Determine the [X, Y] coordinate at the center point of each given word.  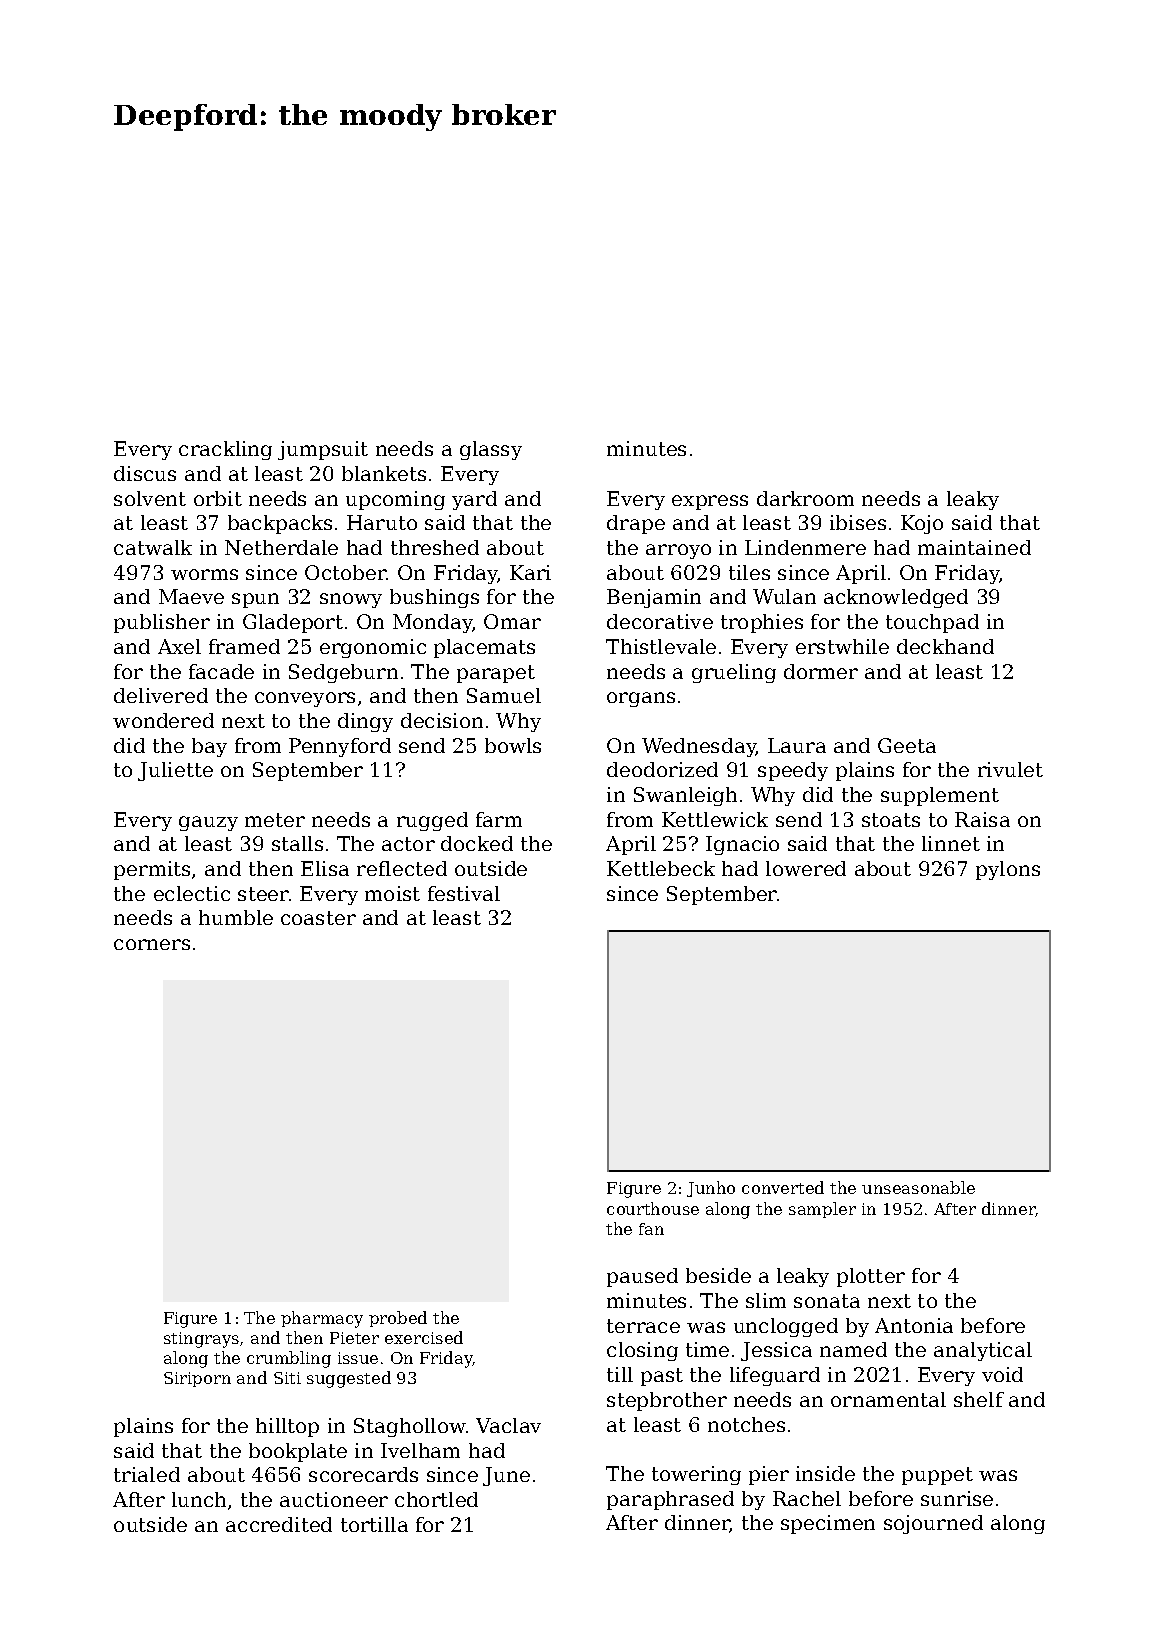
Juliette [175, 771]
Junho [711, 1189]
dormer [821, 671]
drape [636, 524]
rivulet [1010, 769]
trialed [147, 1474]
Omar [512, 621]
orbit [218, 498]
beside [718, 1275]
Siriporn [197, 1379]
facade [221, 671]
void [1002, 1374]
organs [641, 699]
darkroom [805, 498]
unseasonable [918, 1187]
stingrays [201, 1340]
